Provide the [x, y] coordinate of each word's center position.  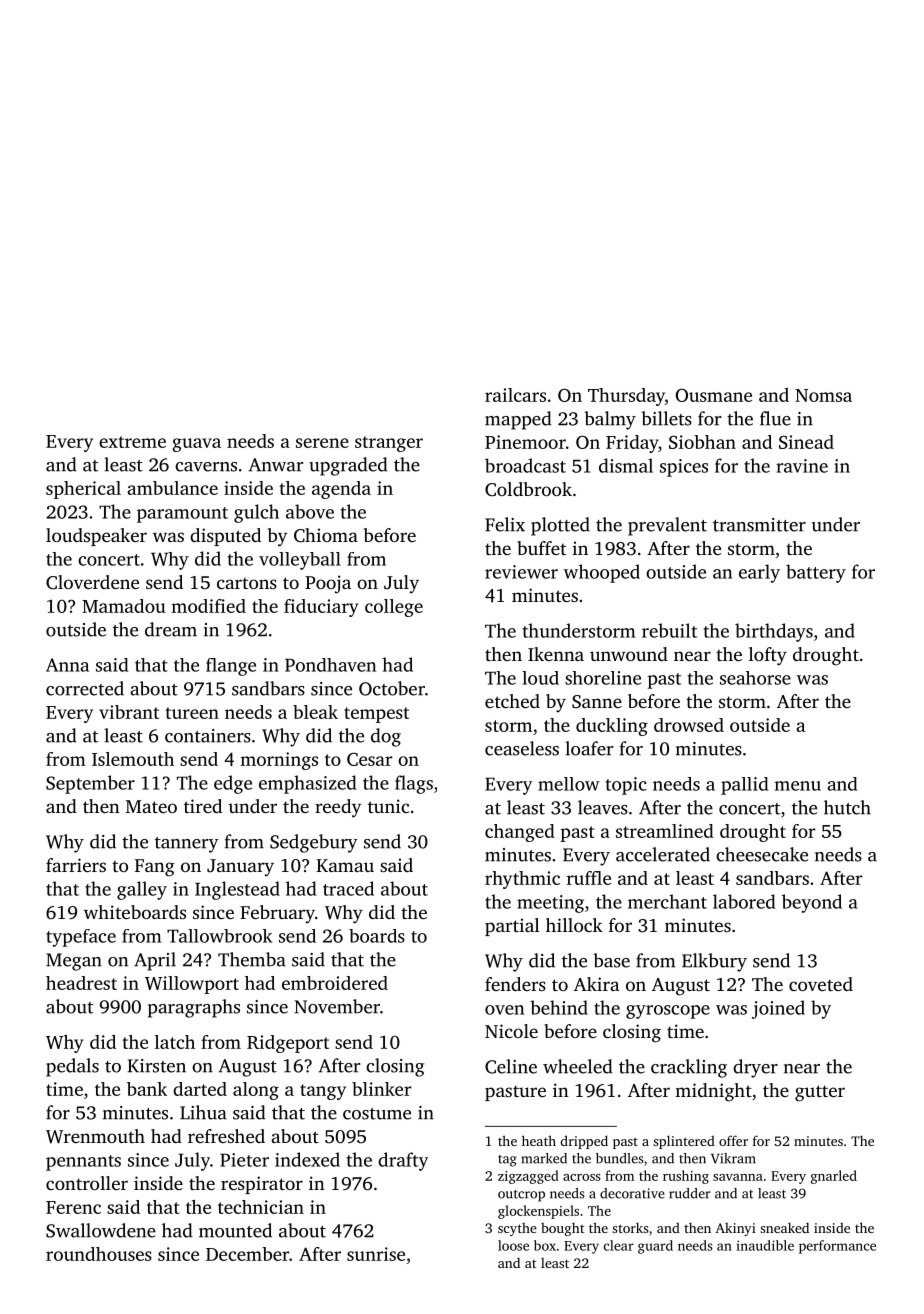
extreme [132, 442]
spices [684, 468]
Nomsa [823, 395]
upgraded [348, 466]
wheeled [577, 1066]
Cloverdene [92, 582]
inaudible [765, 1245]
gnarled [834, 1177]
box [545, 1245]
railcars [515, 395]
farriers [76, 865]
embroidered [335, 983]
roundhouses [99, 1254]
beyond [812, 903]
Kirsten [157, 1066]
